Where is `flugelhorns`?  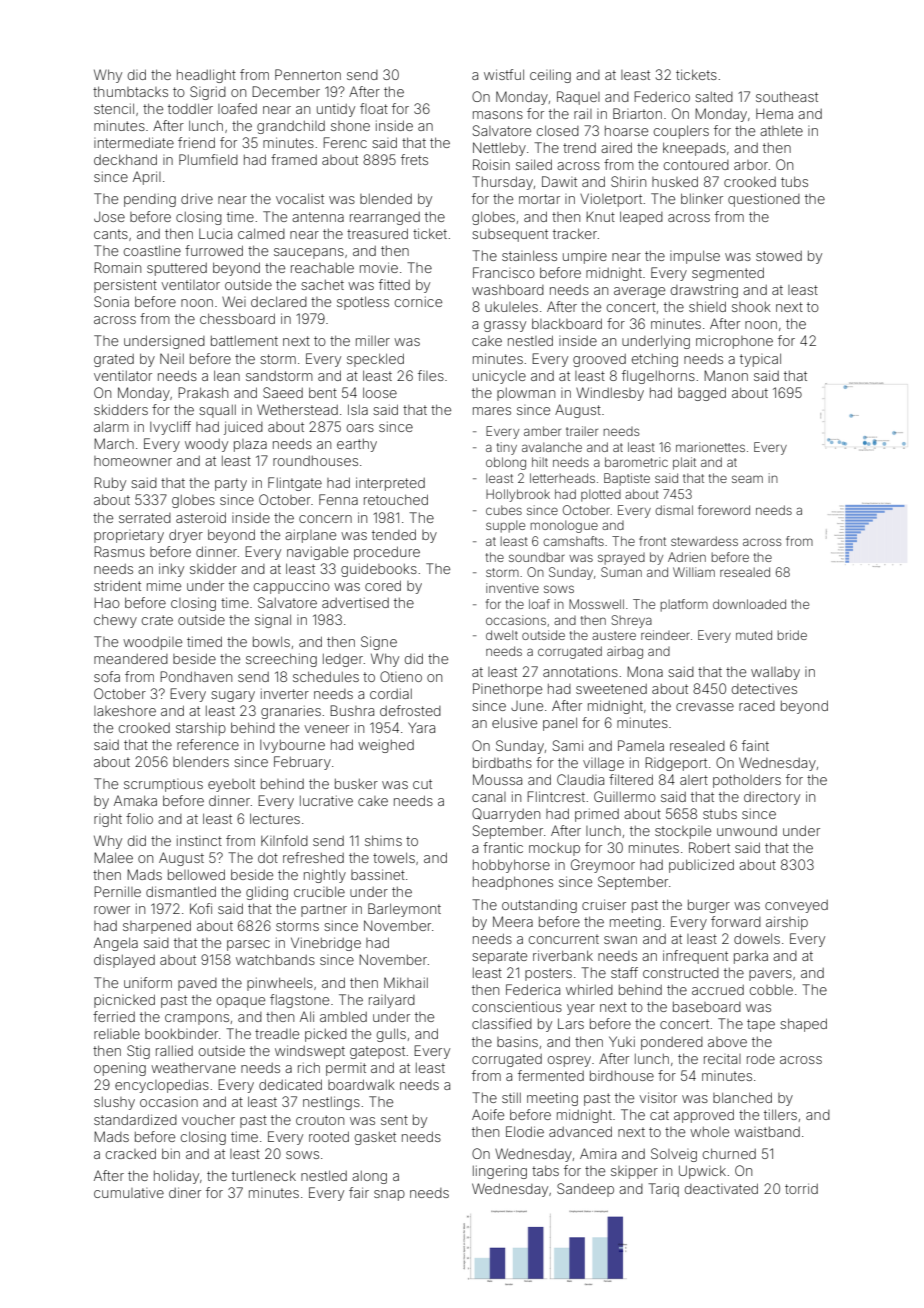
flugelhorns is located at coordinates (658, 377).
